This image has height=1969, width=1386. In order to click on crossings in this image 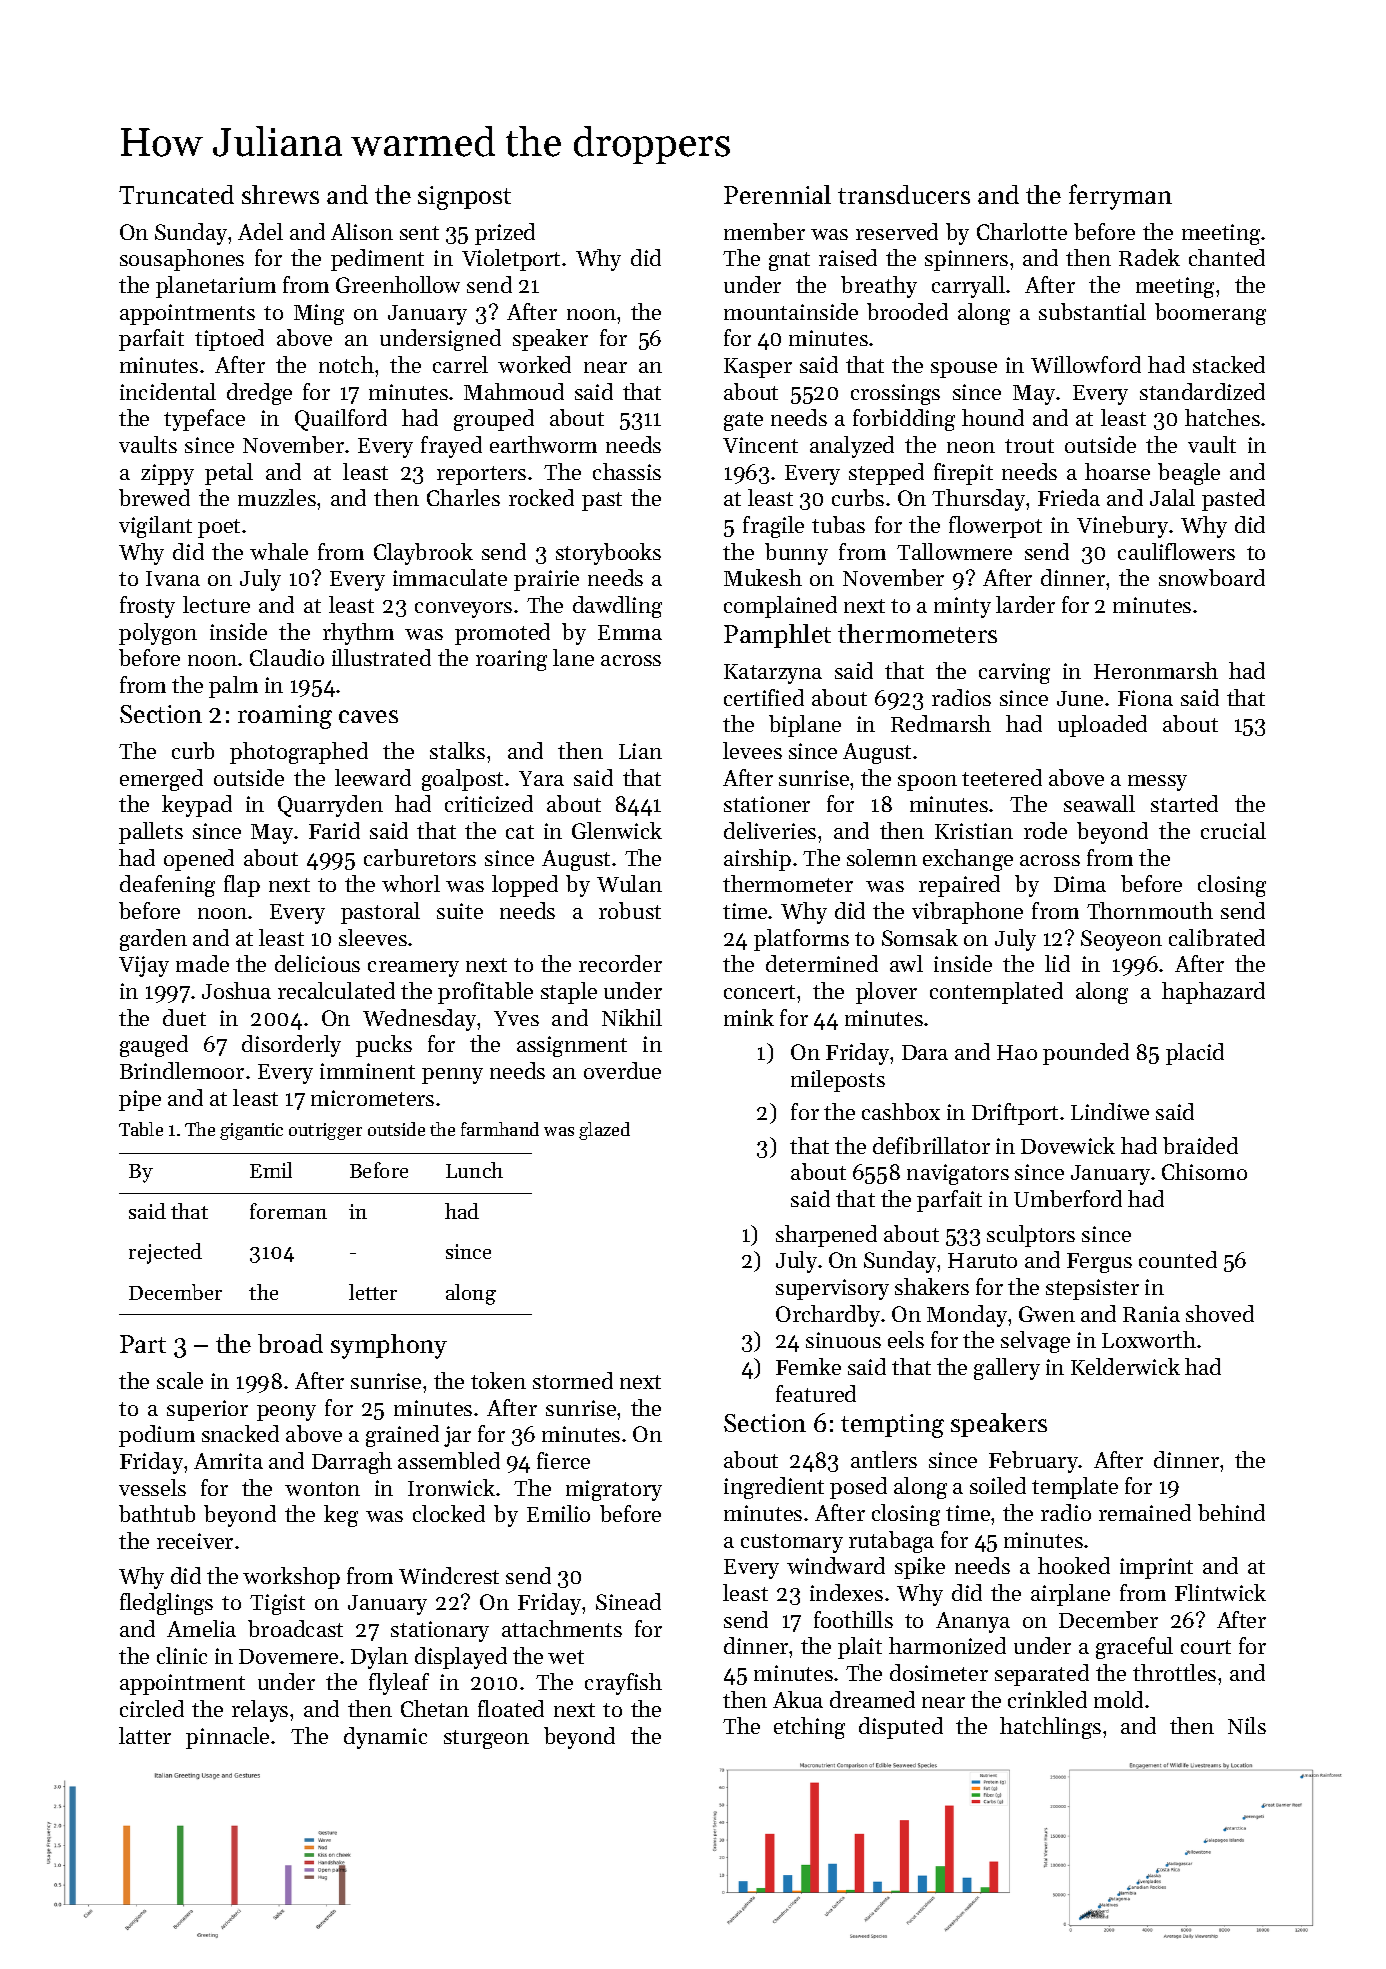, I will do `click(895, 394)`.
